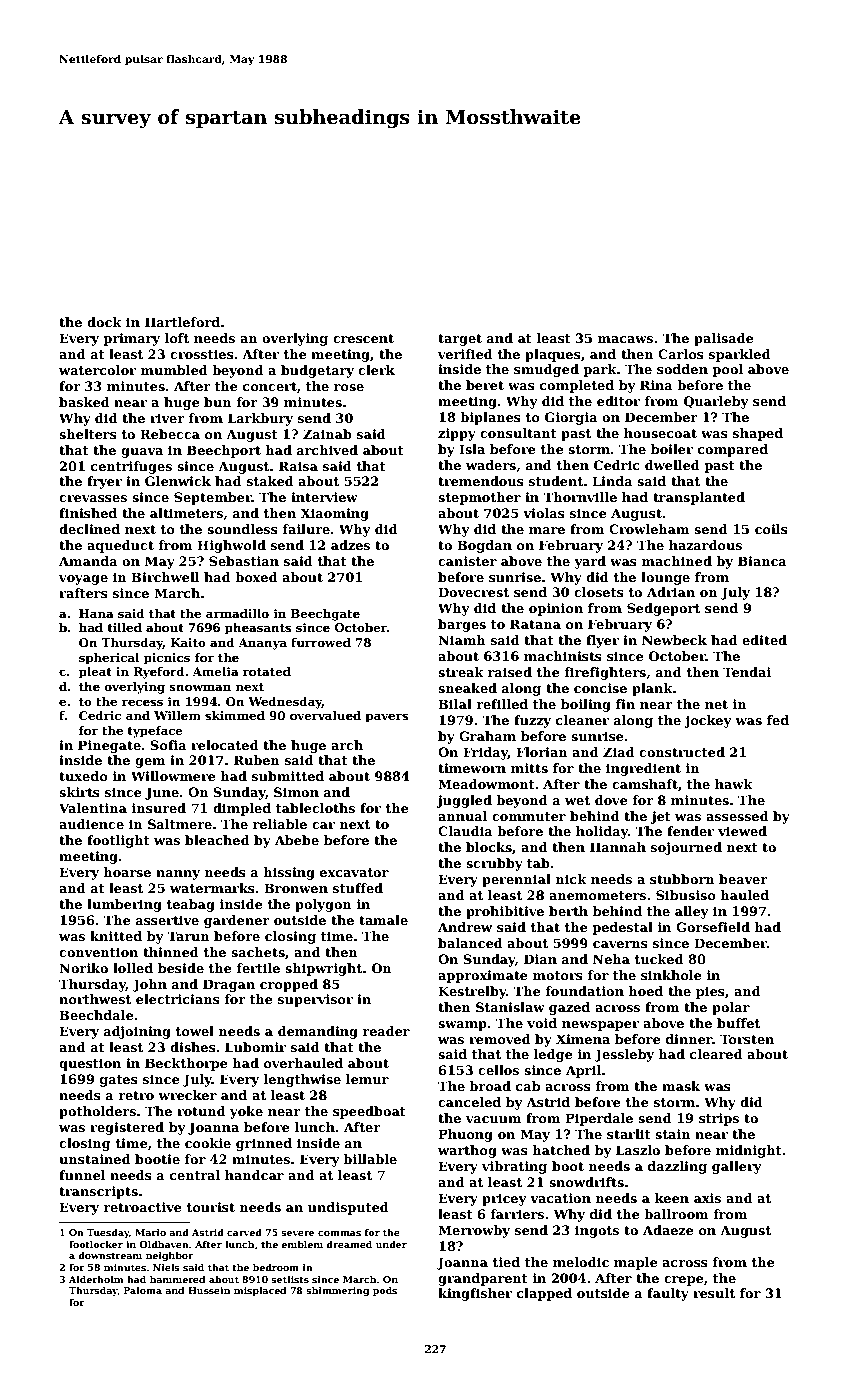 The width and height of the page is (849, 1400). Describe the element at coordinates (363, 338) in the page. I see `crescent` at that location.
